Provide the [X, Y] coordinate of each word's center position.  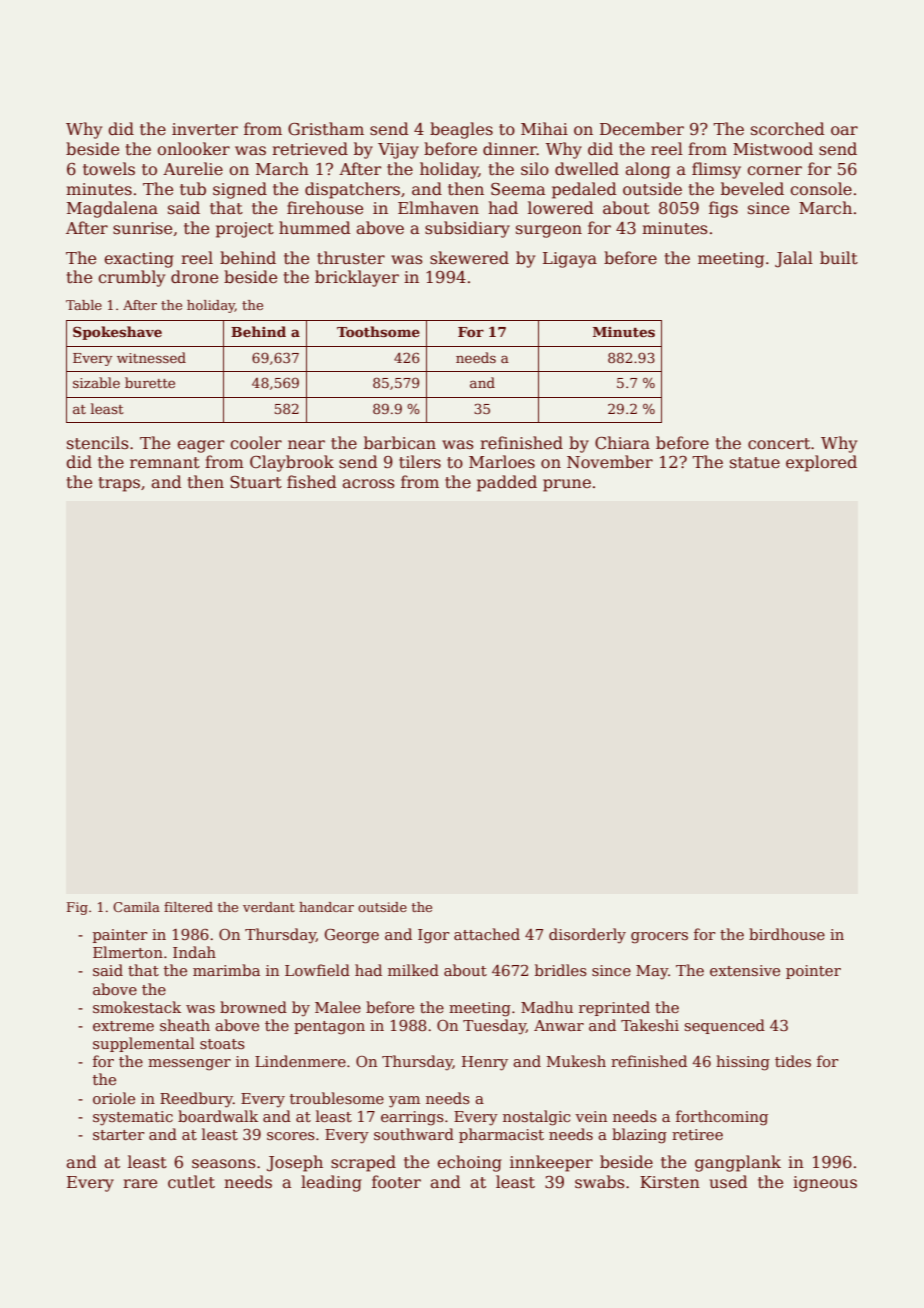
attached [487, 934]
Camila [136, 907]
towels [109, 169]
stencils [98, 443]
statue [755, 463]
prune [567, 485]
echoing [469, 1163]
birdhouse [787, 934]
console [821, 189]
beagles [461, 130]
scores [291, 1136]
